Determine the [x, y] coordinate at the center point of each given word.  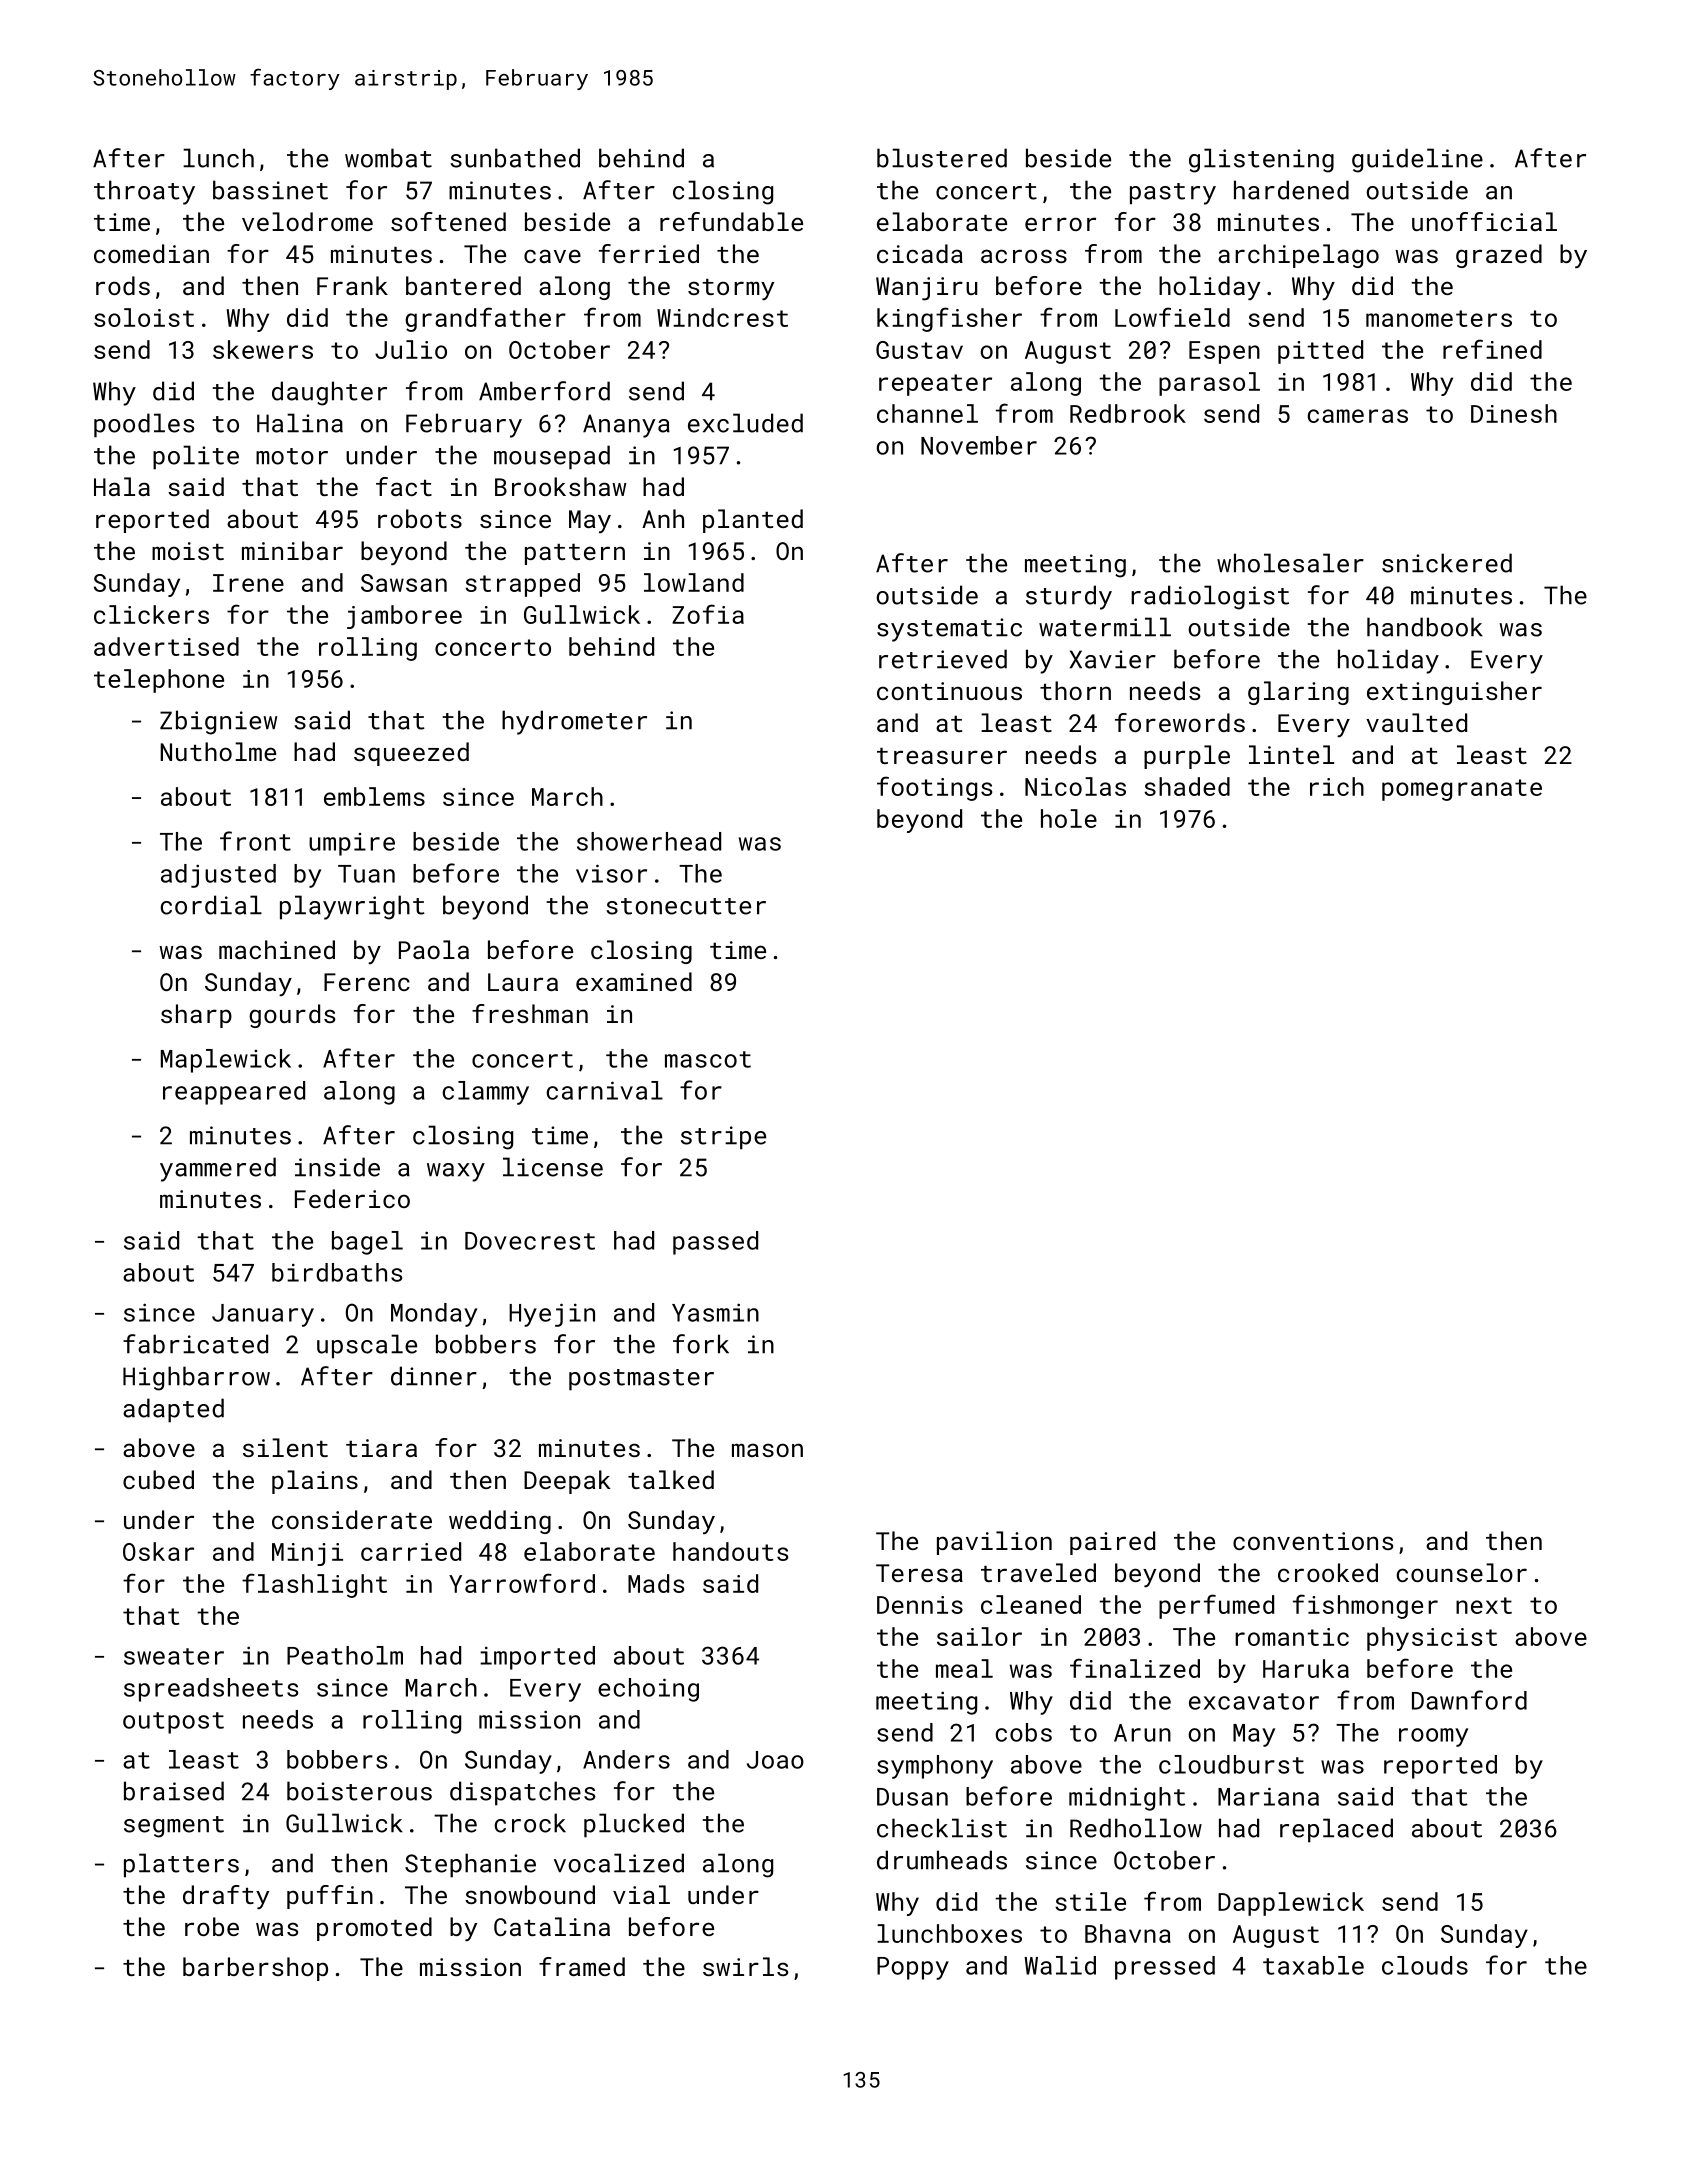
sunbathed [515, 158]
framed [582, 1966]
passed [715, 1243]
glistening [1261, 160]
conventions [1313, 1541]
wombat [388, 158]
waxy [456, 1172]
